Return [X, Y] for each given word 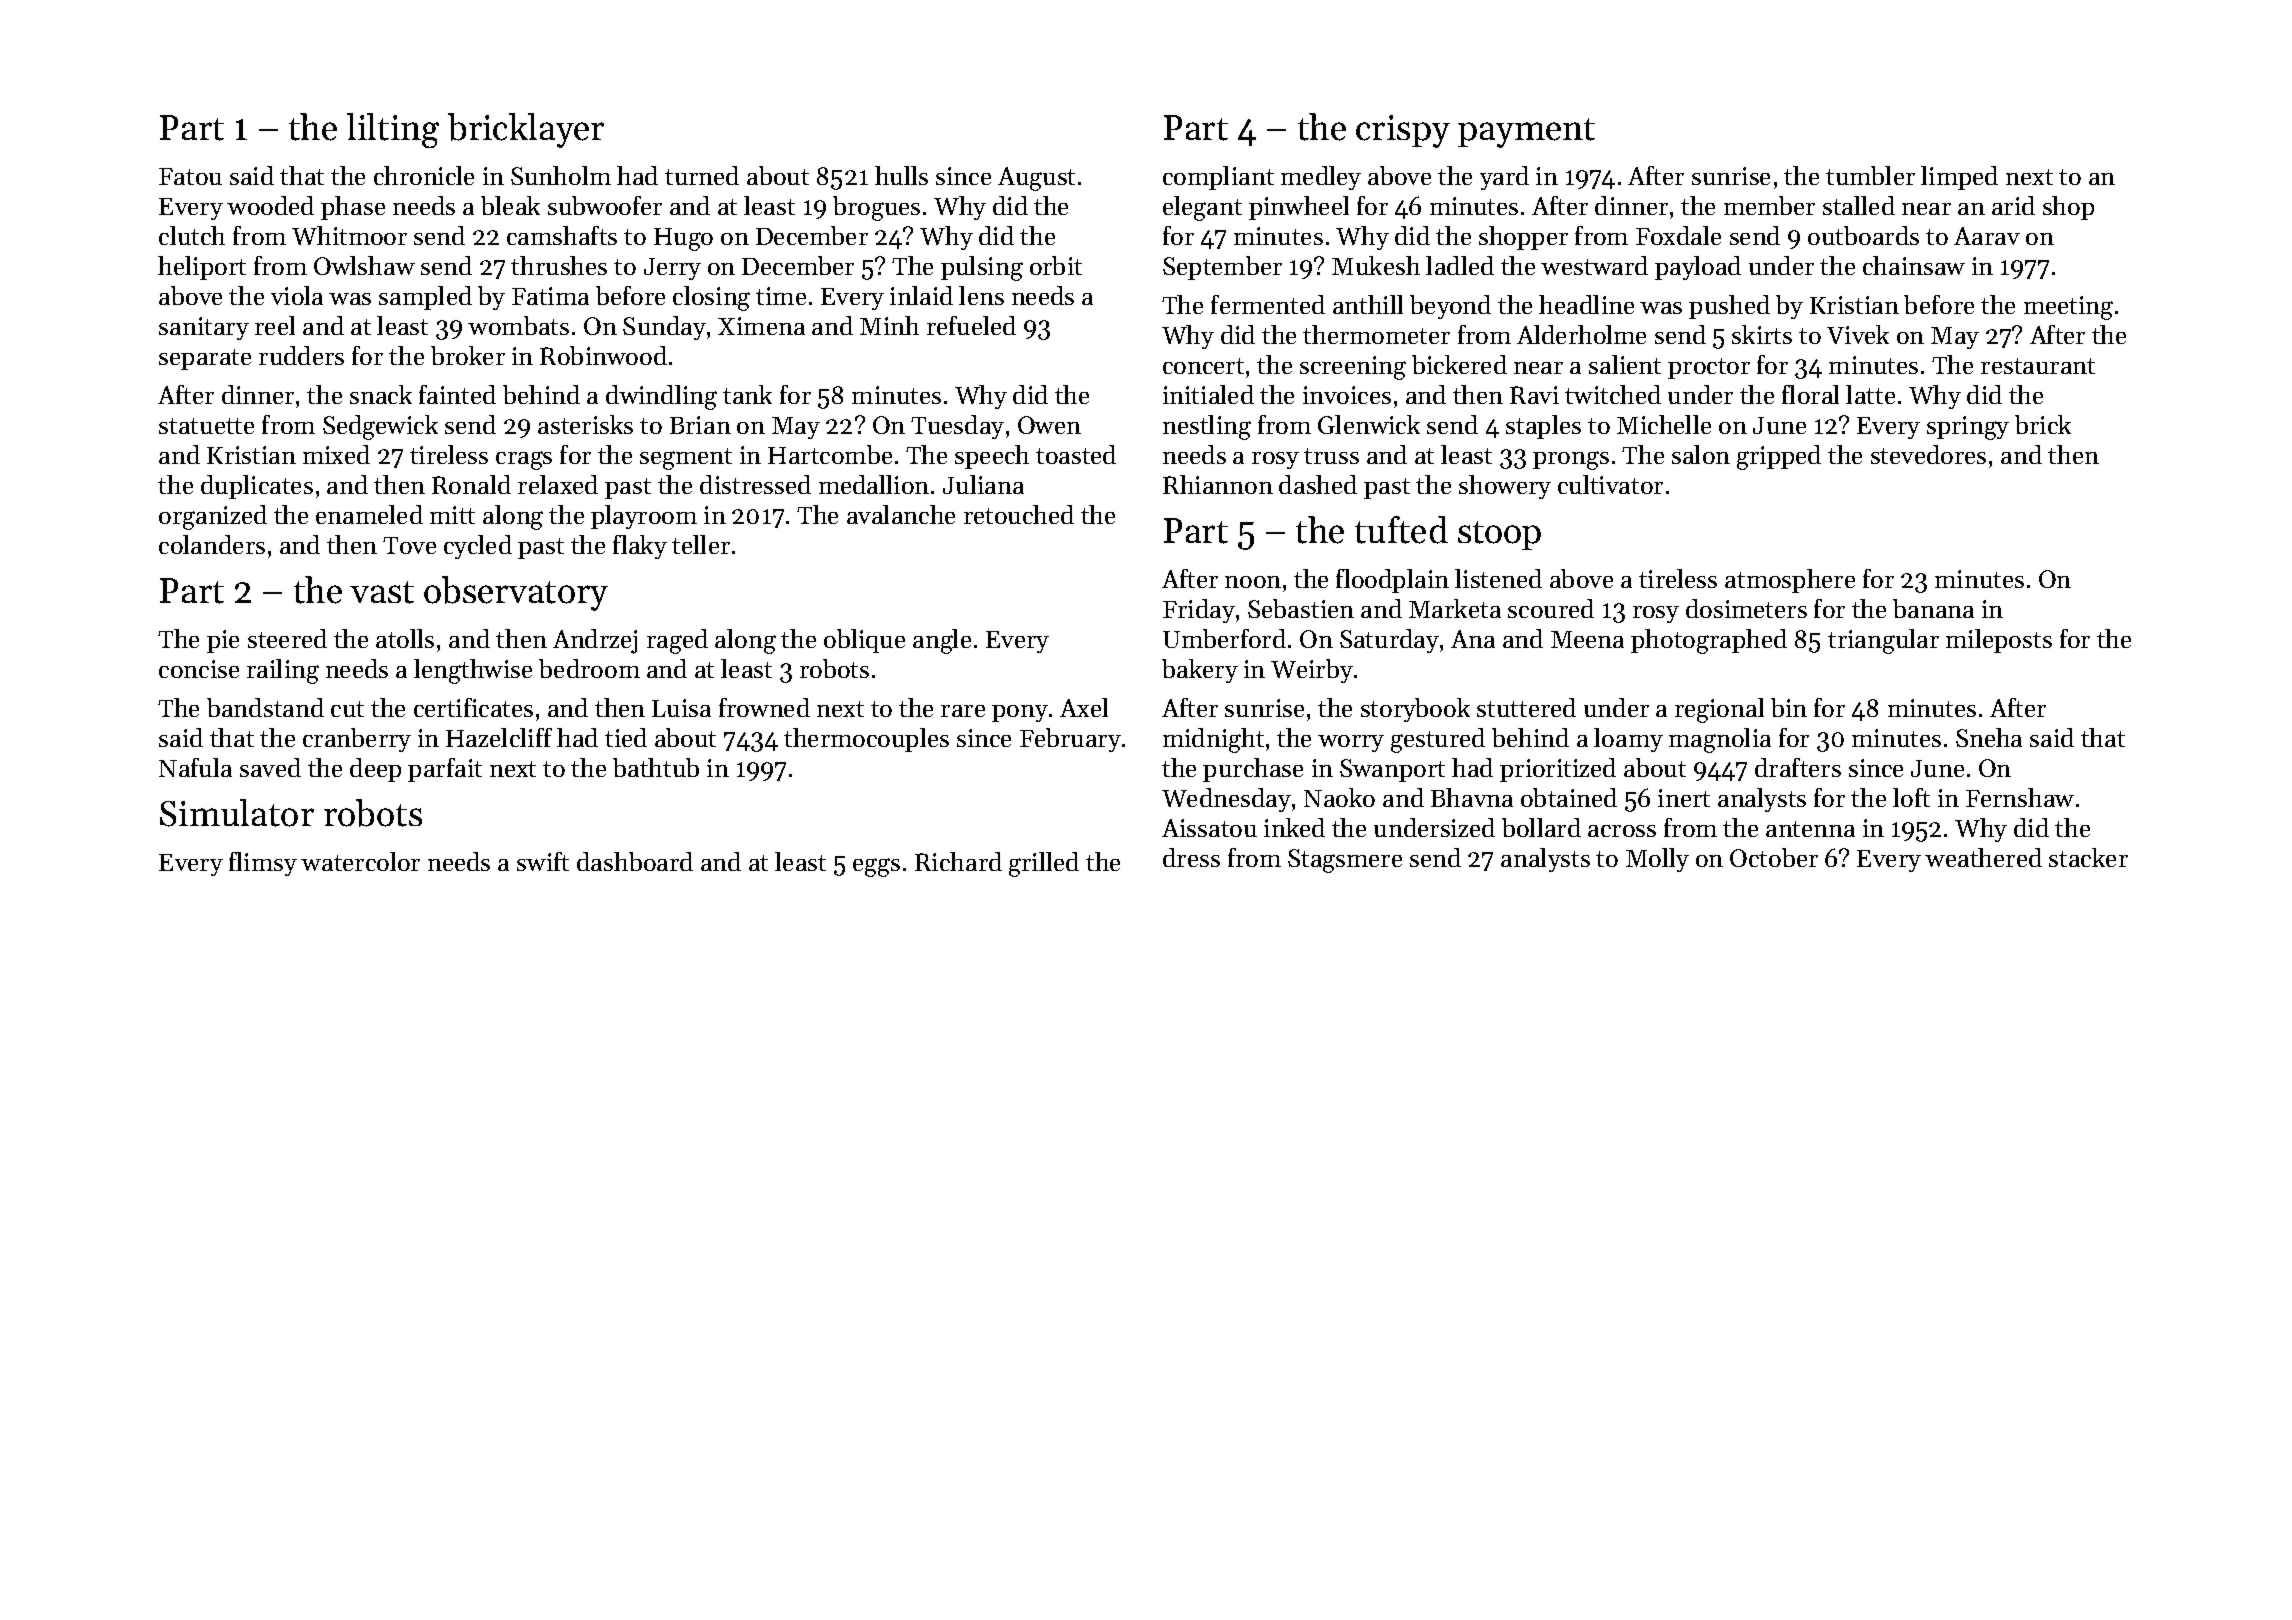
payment [1526, 133]
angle [942, 641]
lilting [393, 130]
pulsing [982, 268]
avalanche [901, 514]
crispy [1403, 131]
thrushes [559, 265]
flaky [640, 547]
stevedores [1928, 454]
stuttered [1526, 707]
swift [543, 861]
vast [382, 592]
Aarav [1987, 236]
